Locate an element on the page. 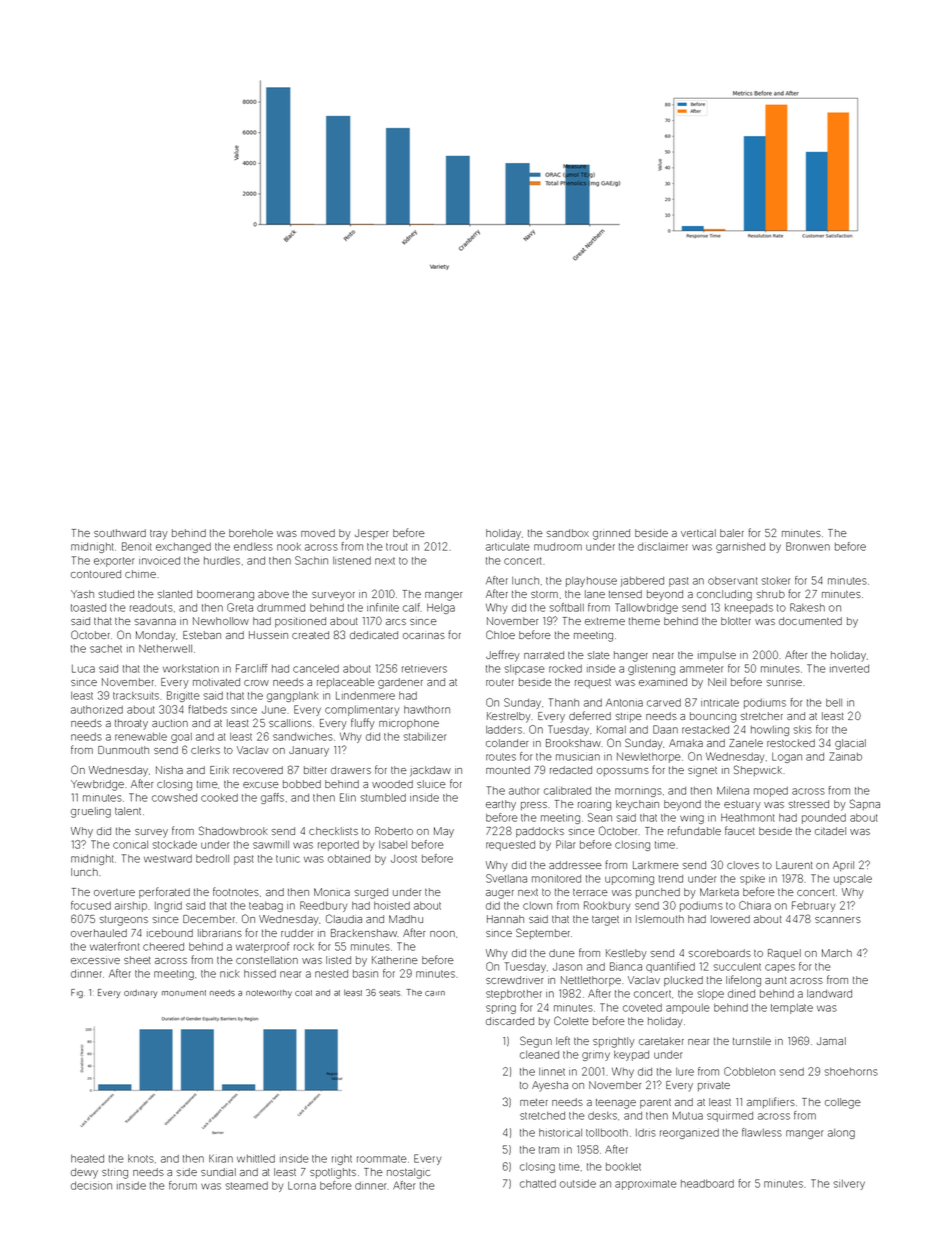 The image size is (952, 1233). silvery is located at coordinates (849, 1185).
